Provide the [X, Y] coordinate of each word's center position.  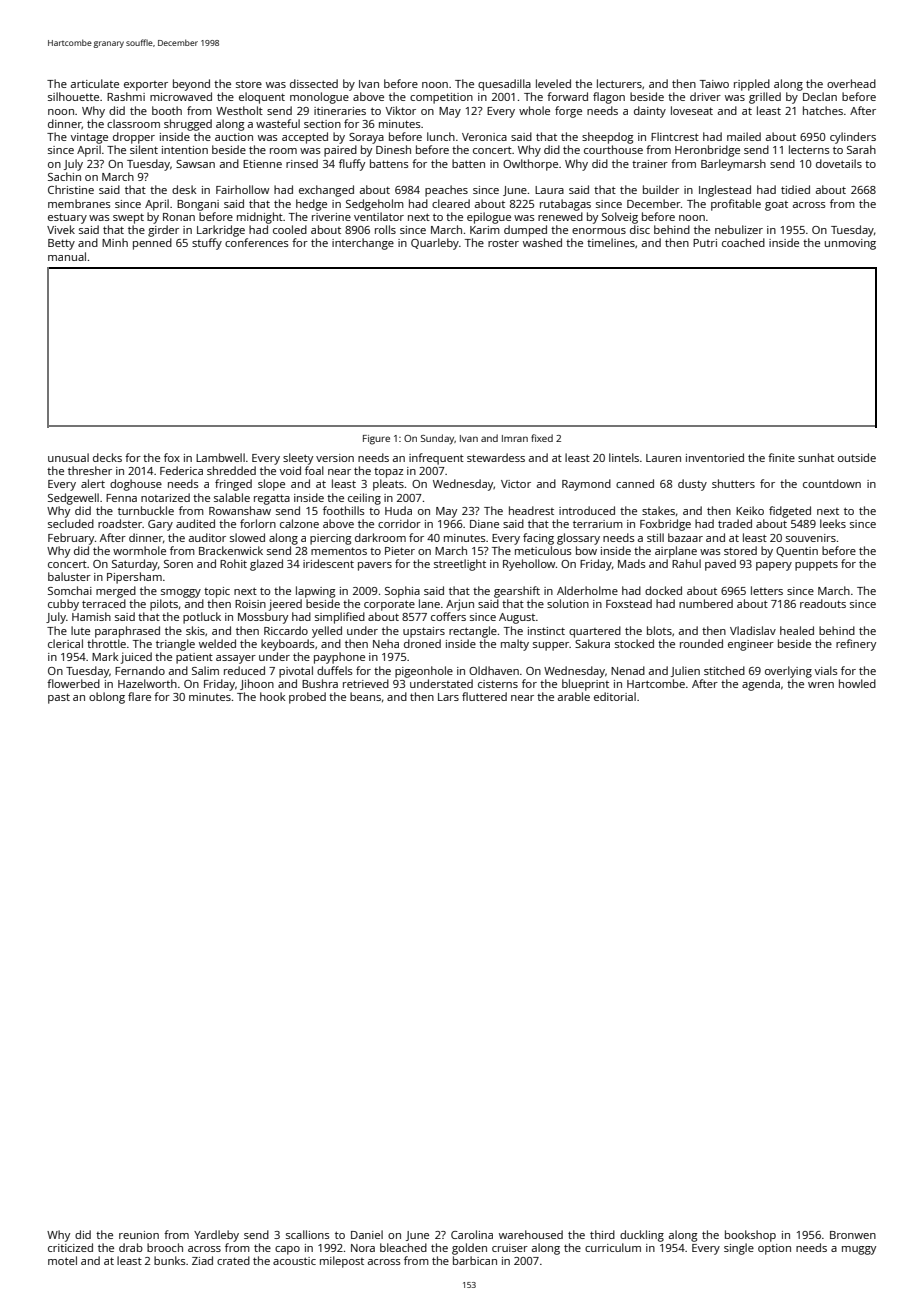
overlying [788, 672]
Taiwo [714, 84]
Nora [363, 1248]
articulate [95, 83]
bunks [170, 1260]
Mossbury [263, 618]
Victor [516, 484]
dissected [314, 83]
